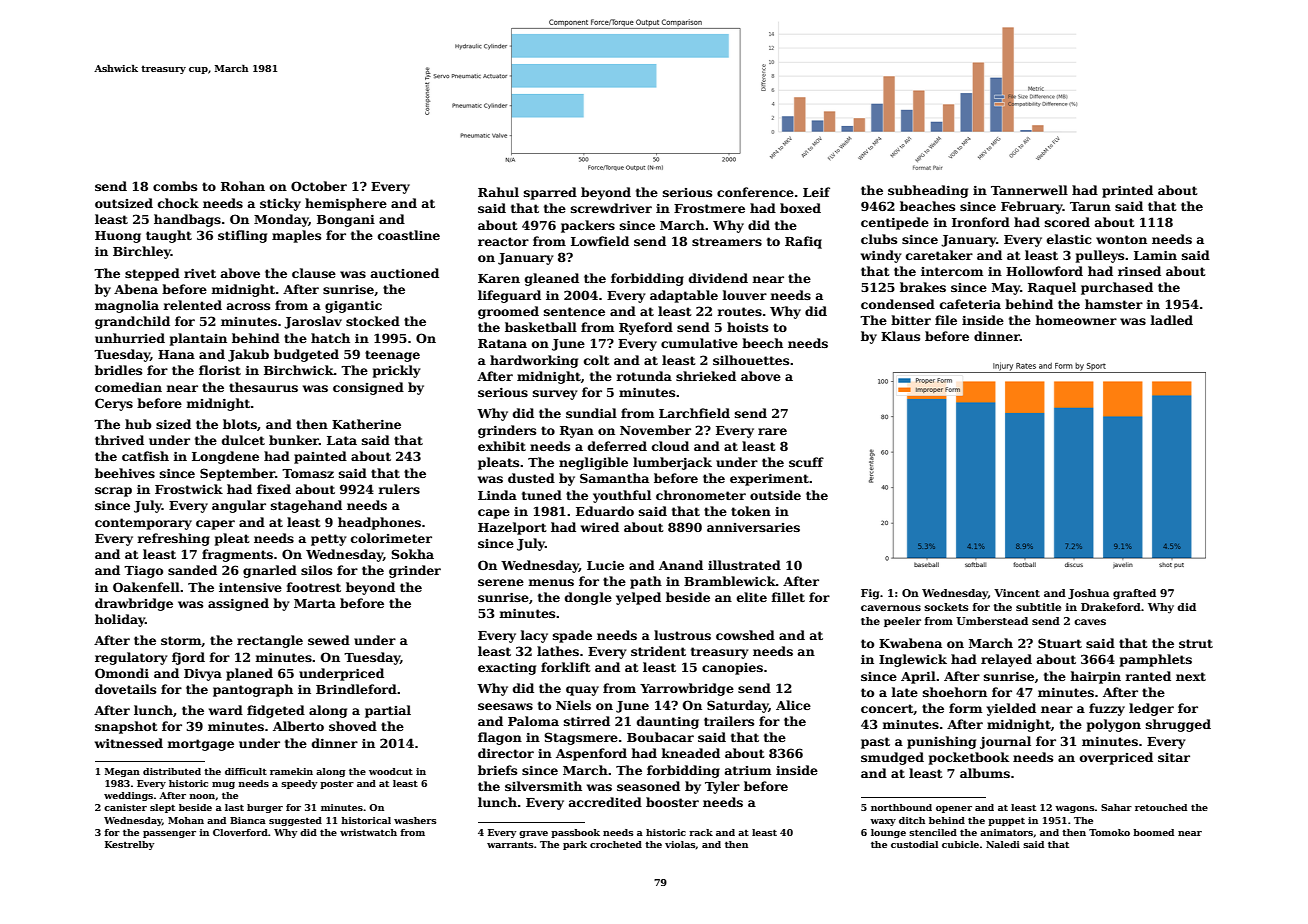  I want to click on briefs, so click(497, 770).
